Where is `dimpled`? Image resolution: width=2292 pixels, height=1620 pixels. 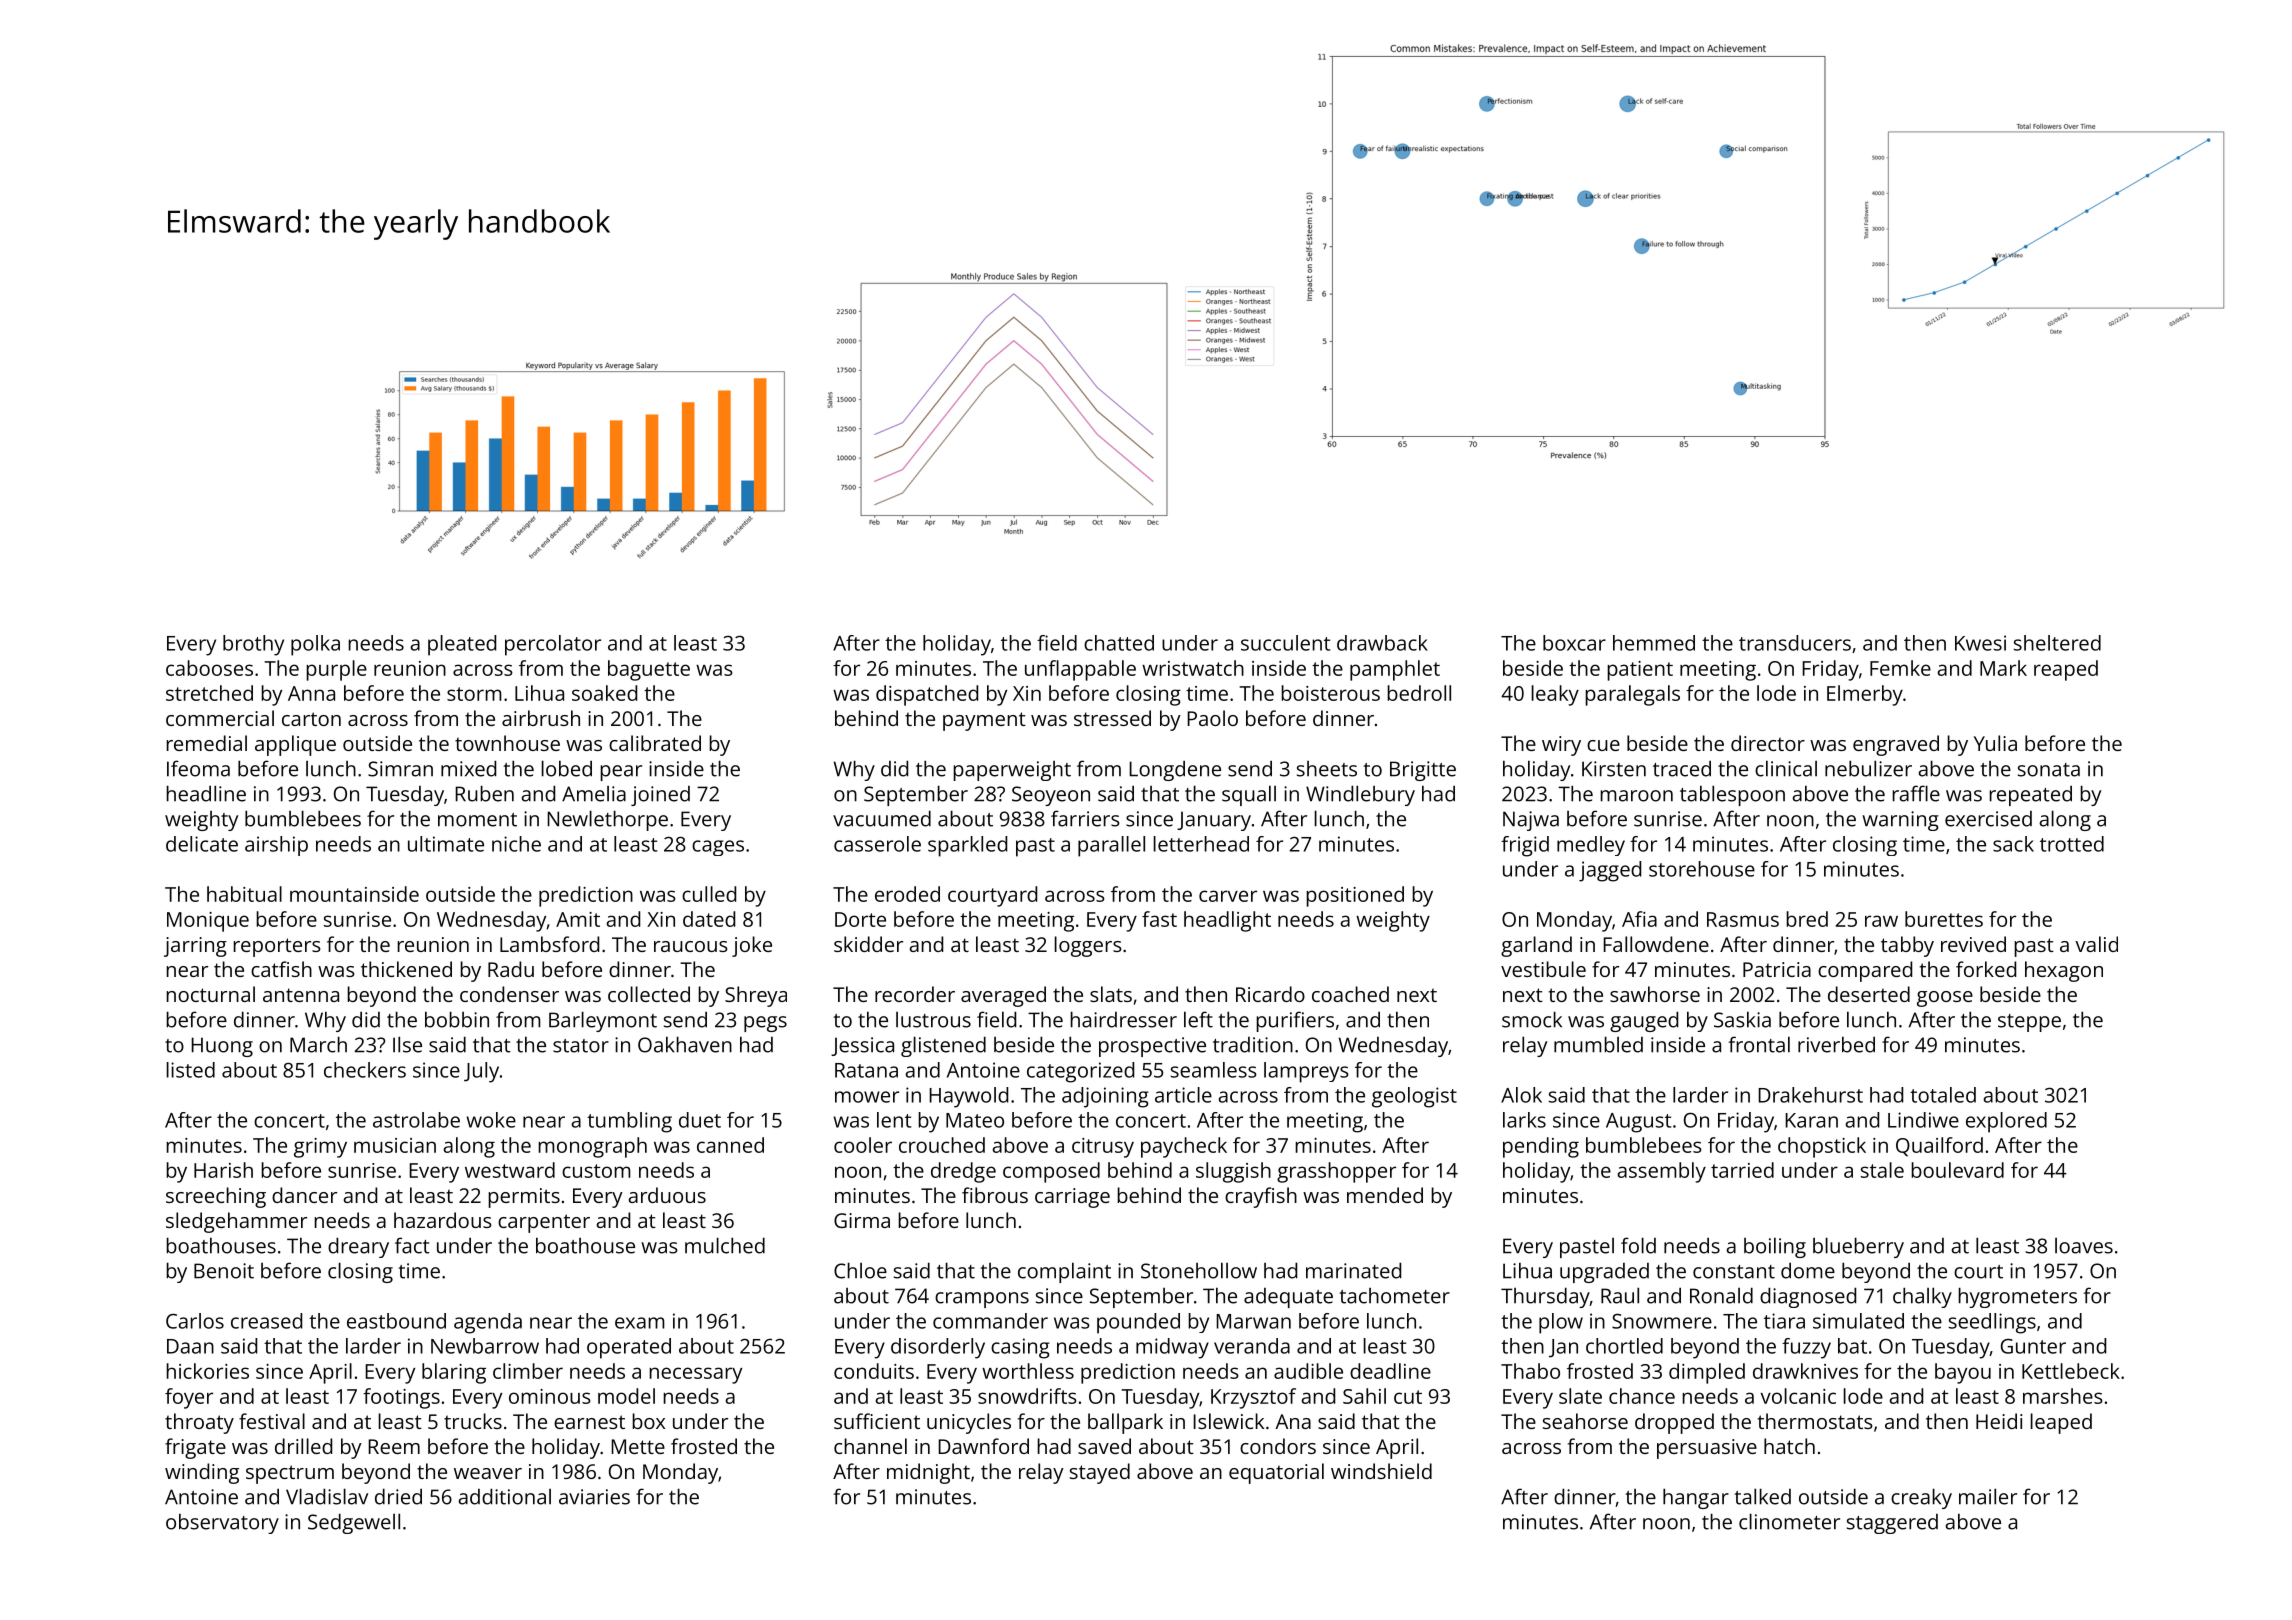
dimpled is located at coordinates (1707, 1373).
